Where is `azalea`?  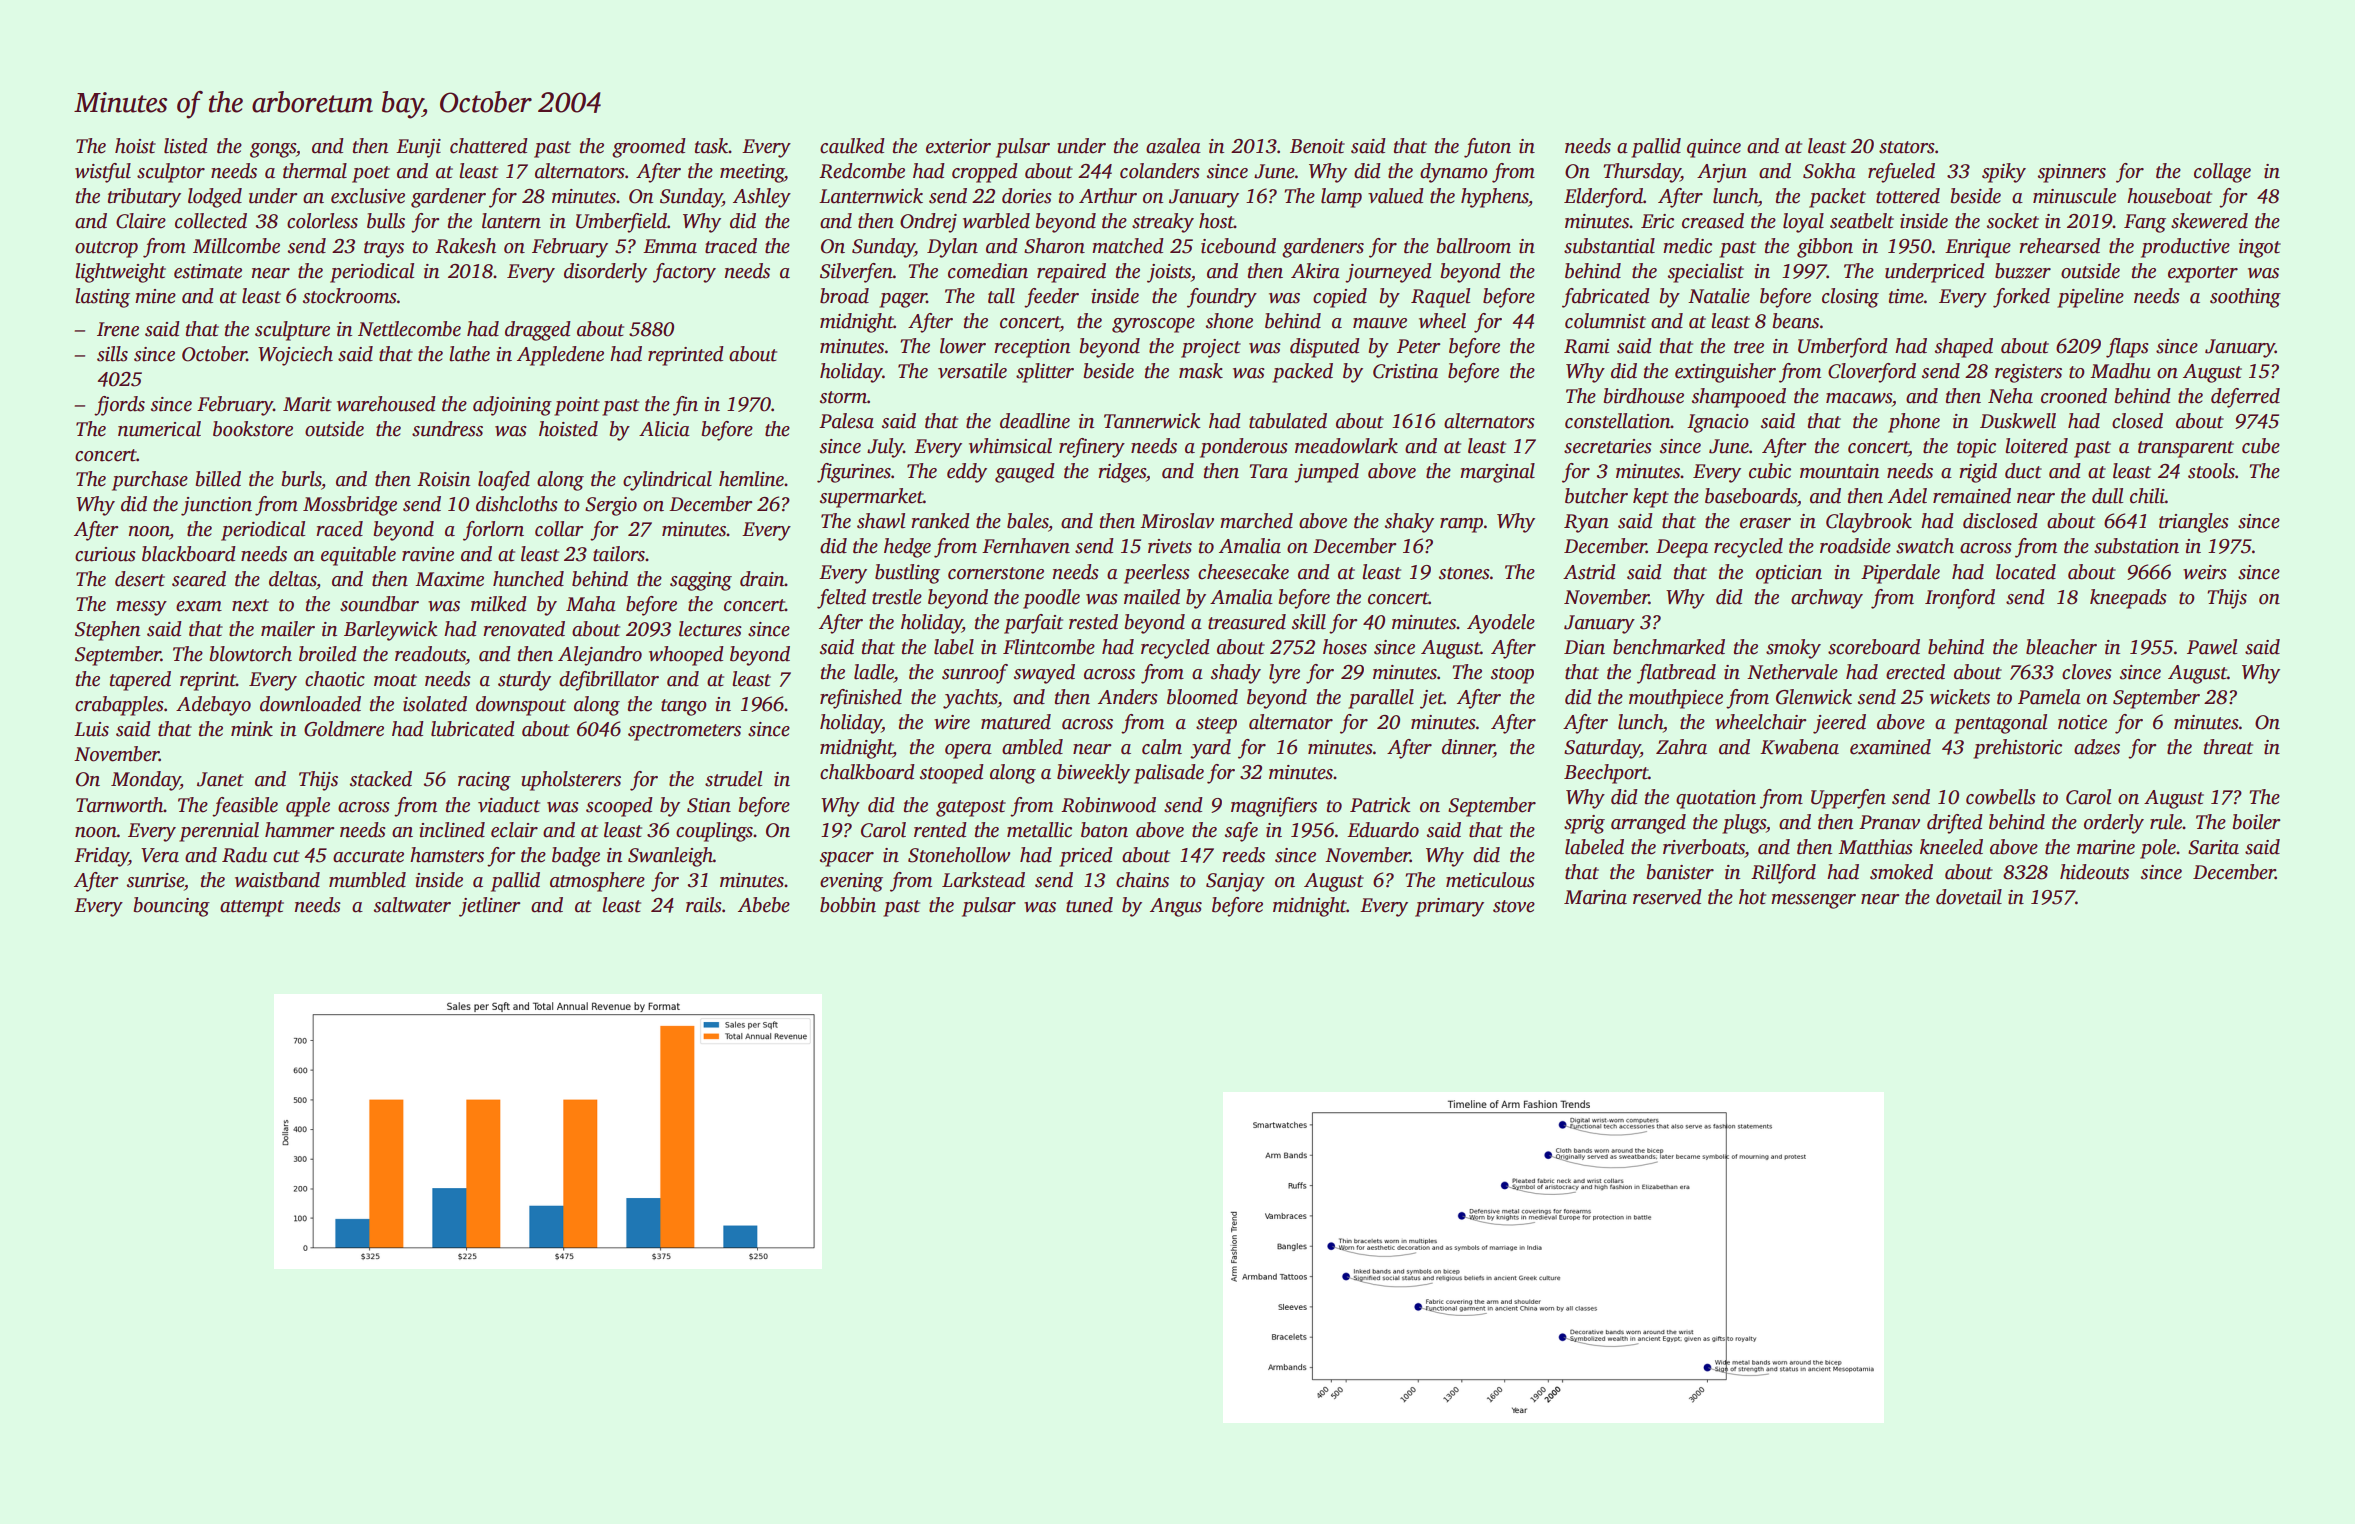
azalea is located at coordinates (1173, 146).
